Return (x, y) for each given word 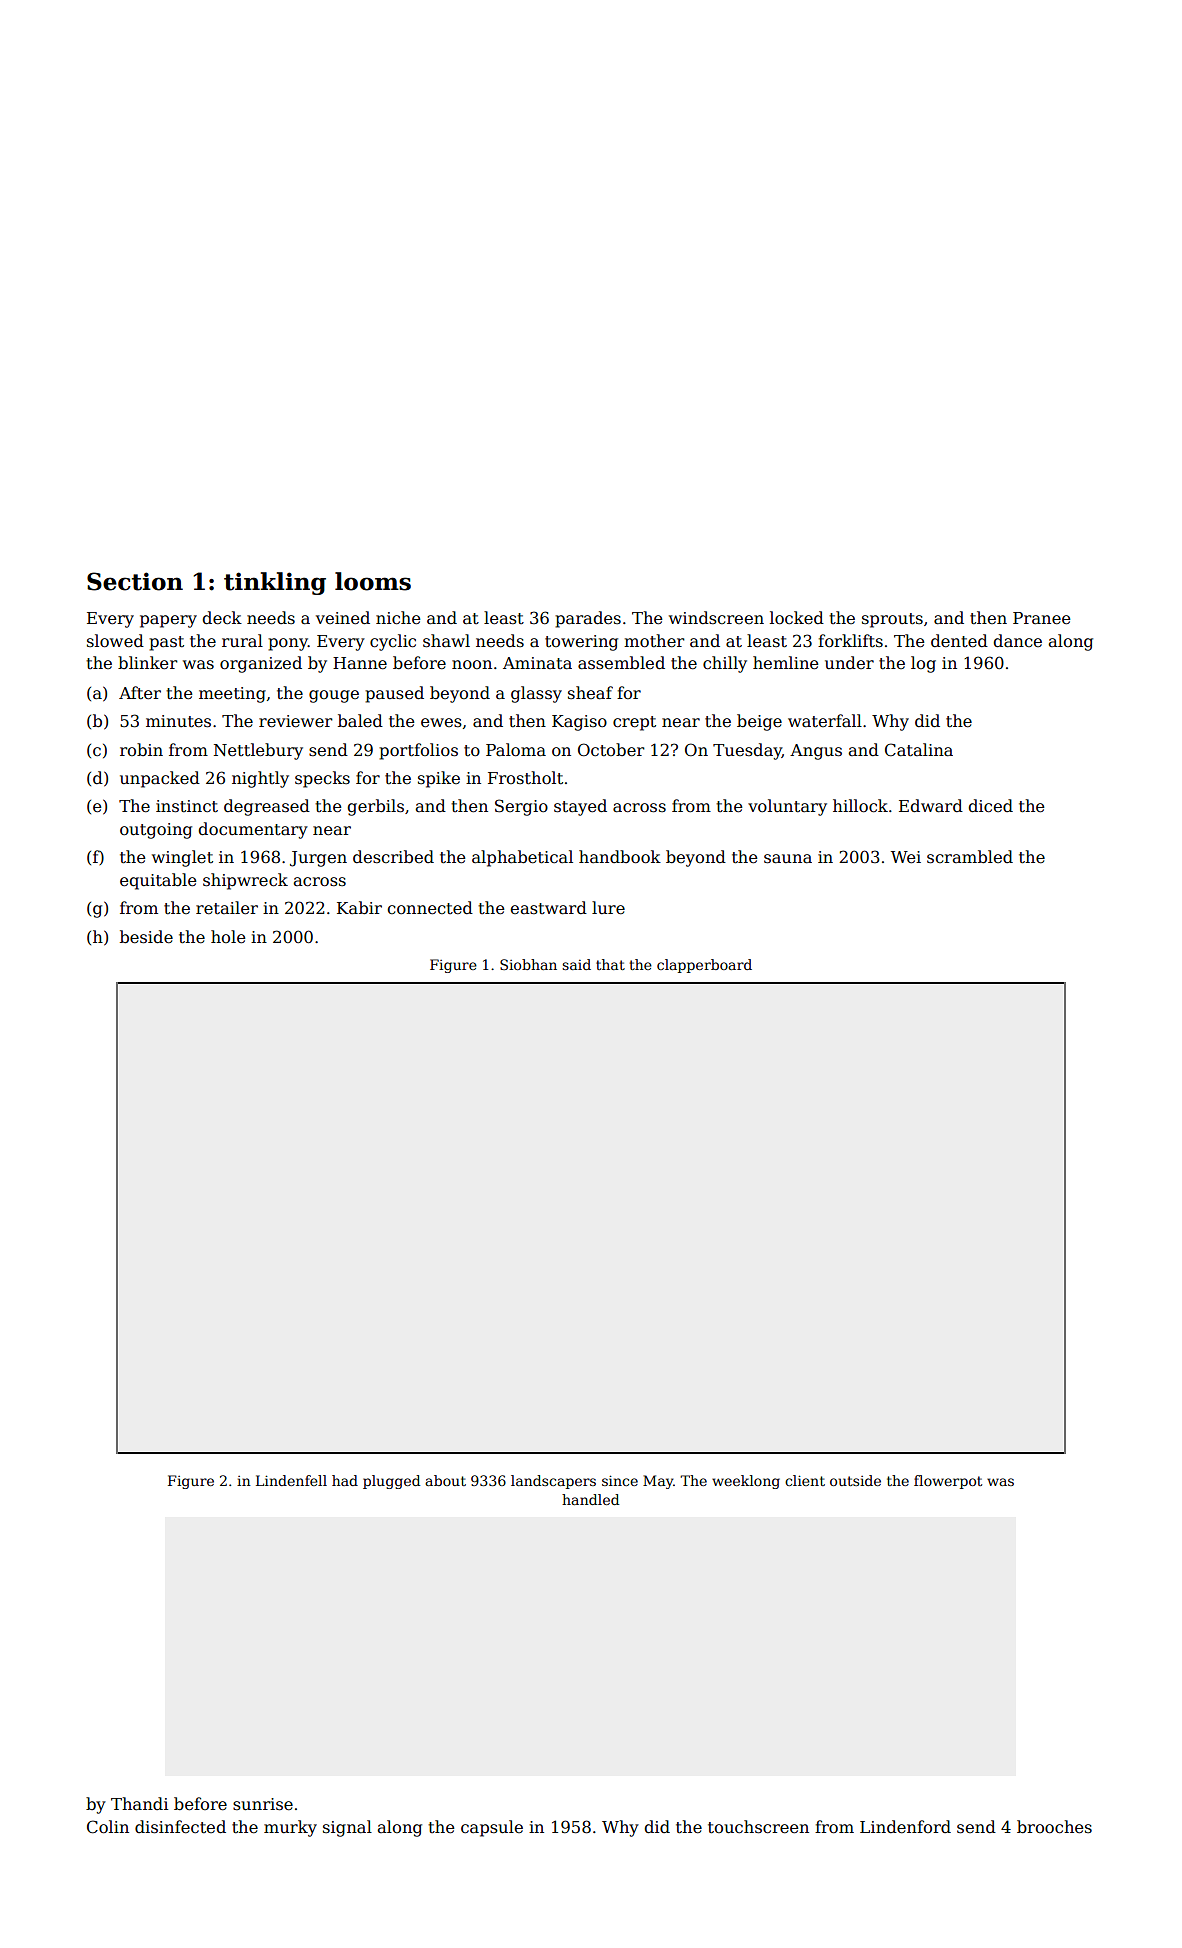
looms (373, 581)
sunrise (263, 1804)
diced (990, 806)
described (393, 856)
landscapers (553, 1482)
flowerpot (948, 1482)
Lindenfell (291, 1480)
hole (228, 937)
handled (590, 1499)
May (658, 1482)
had (345, 1480)
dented (959, 641)
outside (855, 1480)
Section (135, 581)
